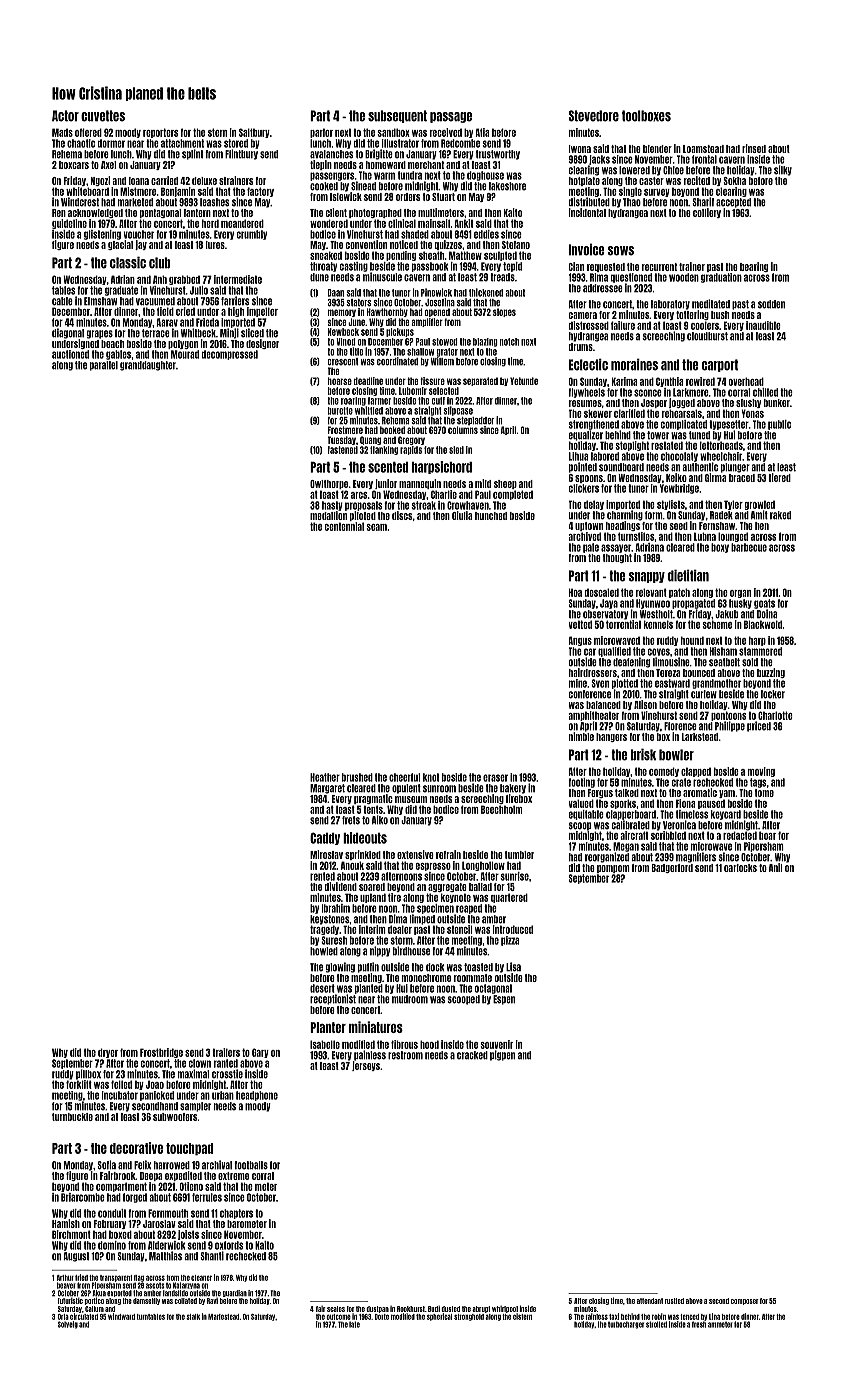  Describe the element at coordinates (322, 988) in the page. I see `desert` at that location.
